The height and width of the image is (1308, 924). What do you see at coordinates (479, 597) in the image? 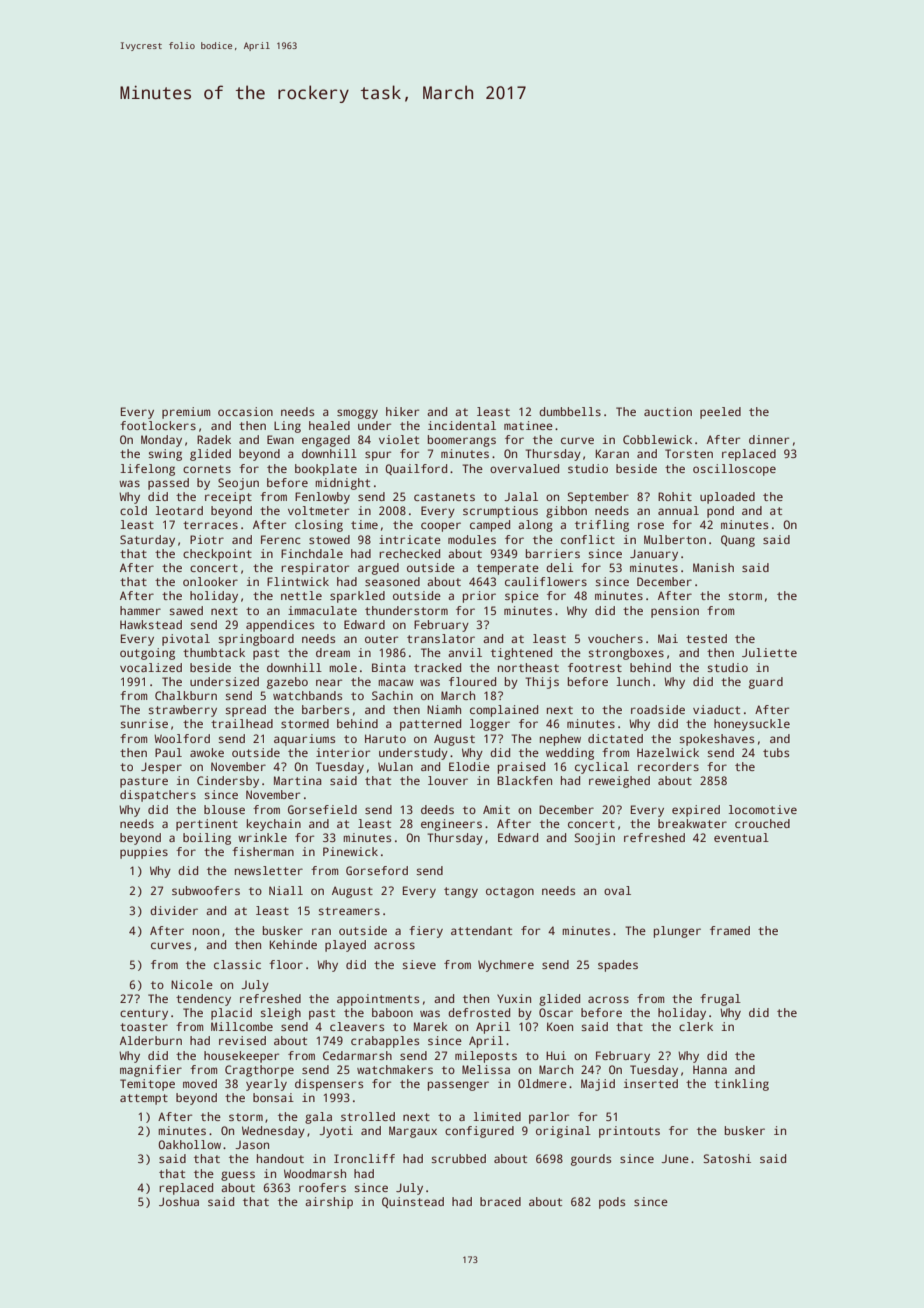
I see `prior` at bounding box center [479, 597].
